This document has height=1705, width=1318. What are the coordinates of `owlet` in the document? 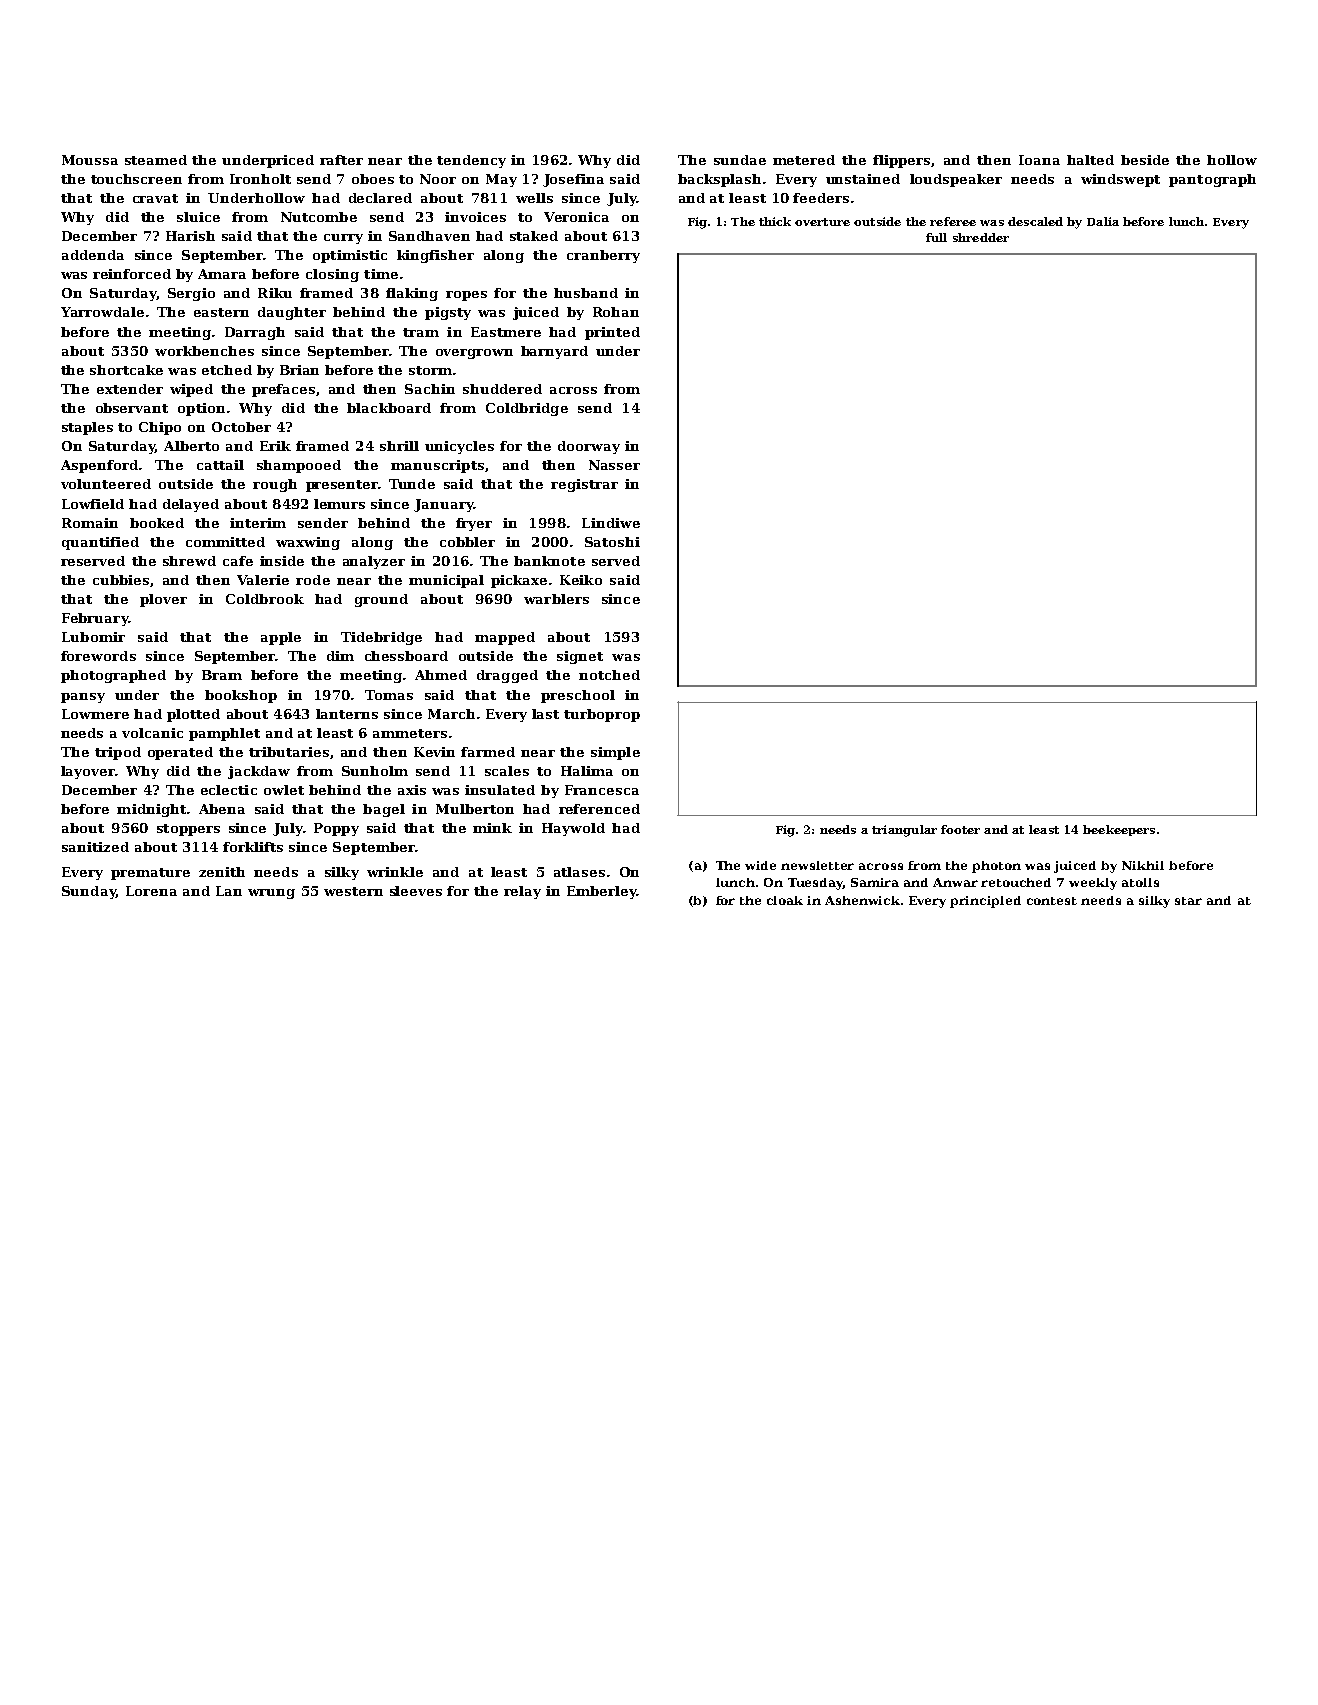 It's located at (284, 790).
